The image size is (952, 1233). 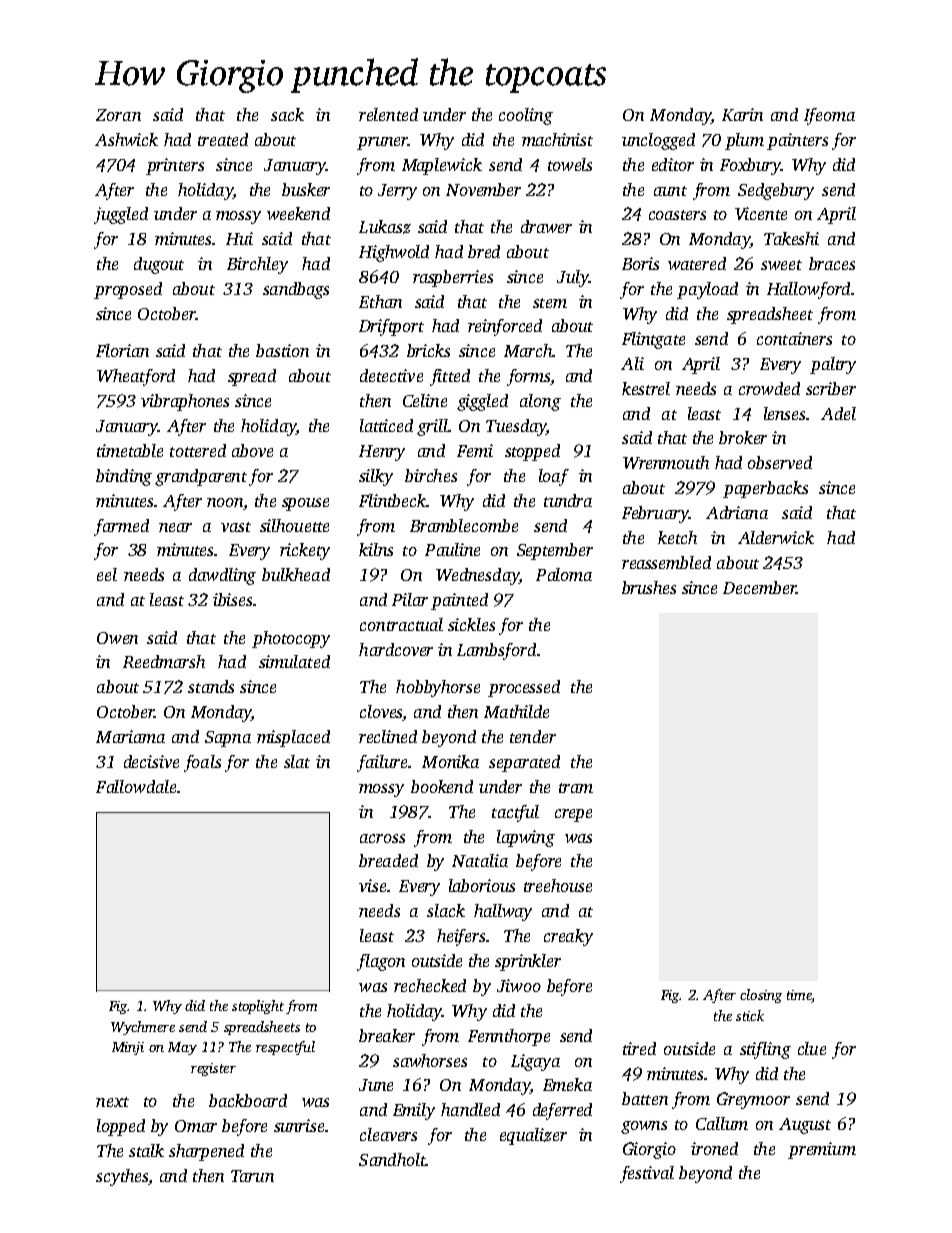 I want to click on Mariama, so click(x=130, y=736).
